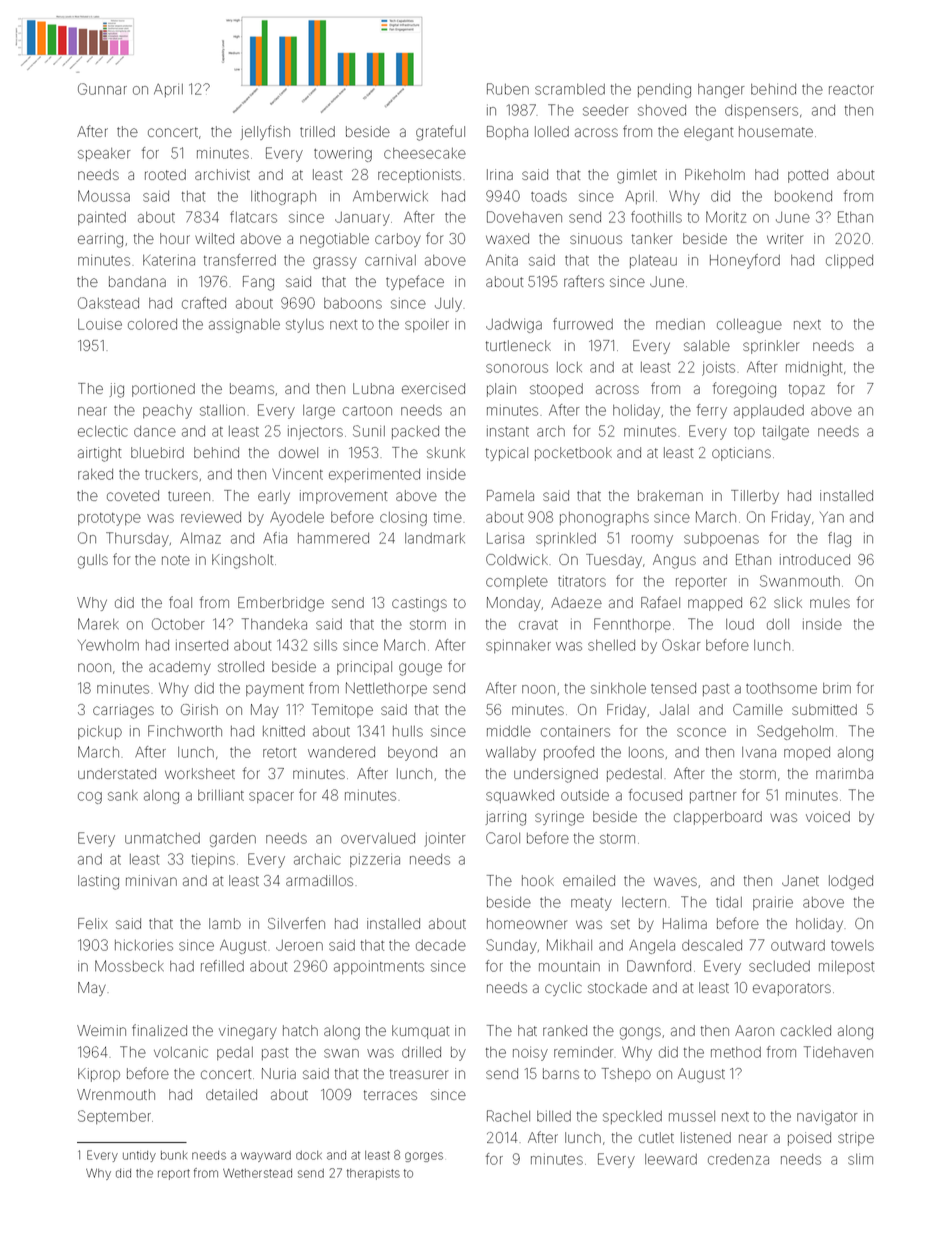 Image resolution: width=952 pixels, height=1233 pixels. Describe the element at coordinates (221, 795) in the document. I see `brilliant` at that location.
